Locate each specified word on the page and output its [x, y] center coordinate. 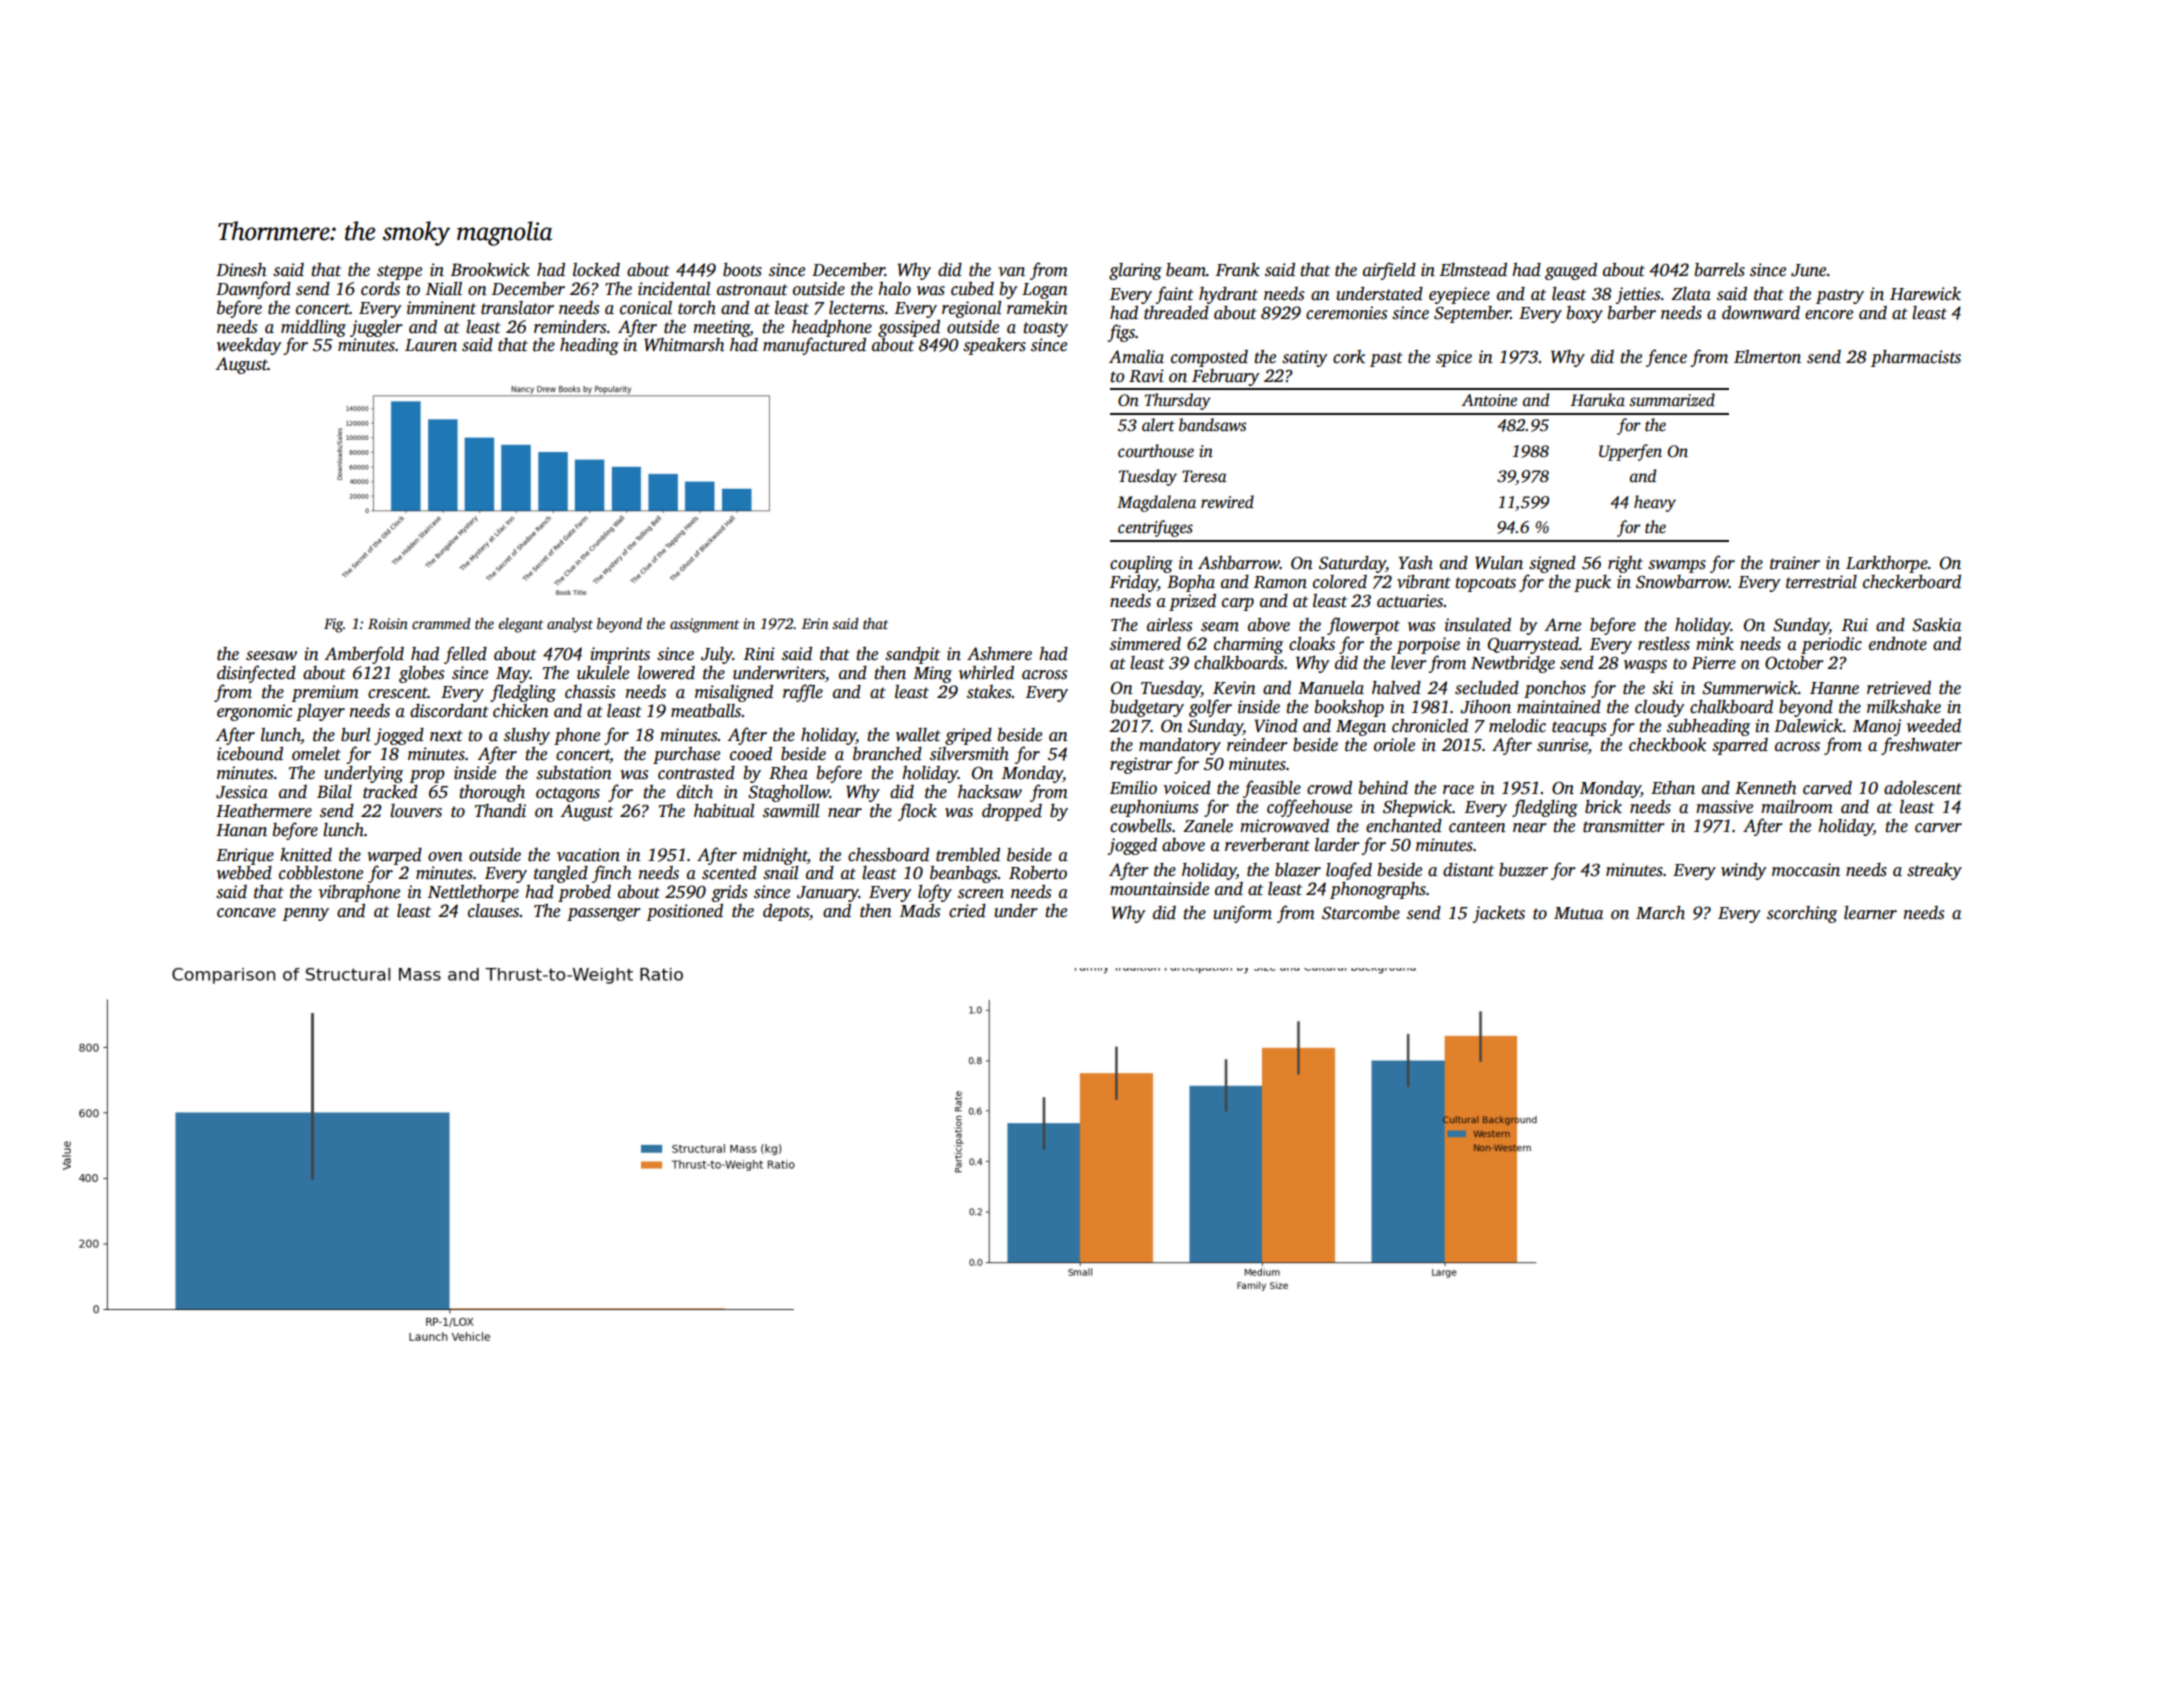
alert [1158, 425]
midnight [775, 856]
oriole [1394, 745]
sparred [1740, 746]
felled [465, 655]
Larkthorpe [1887, 564]
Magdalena [1156, 503]
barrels [1720, 270]
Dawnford [253, 290]
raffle [803, 693]
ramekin [1037, 308]
